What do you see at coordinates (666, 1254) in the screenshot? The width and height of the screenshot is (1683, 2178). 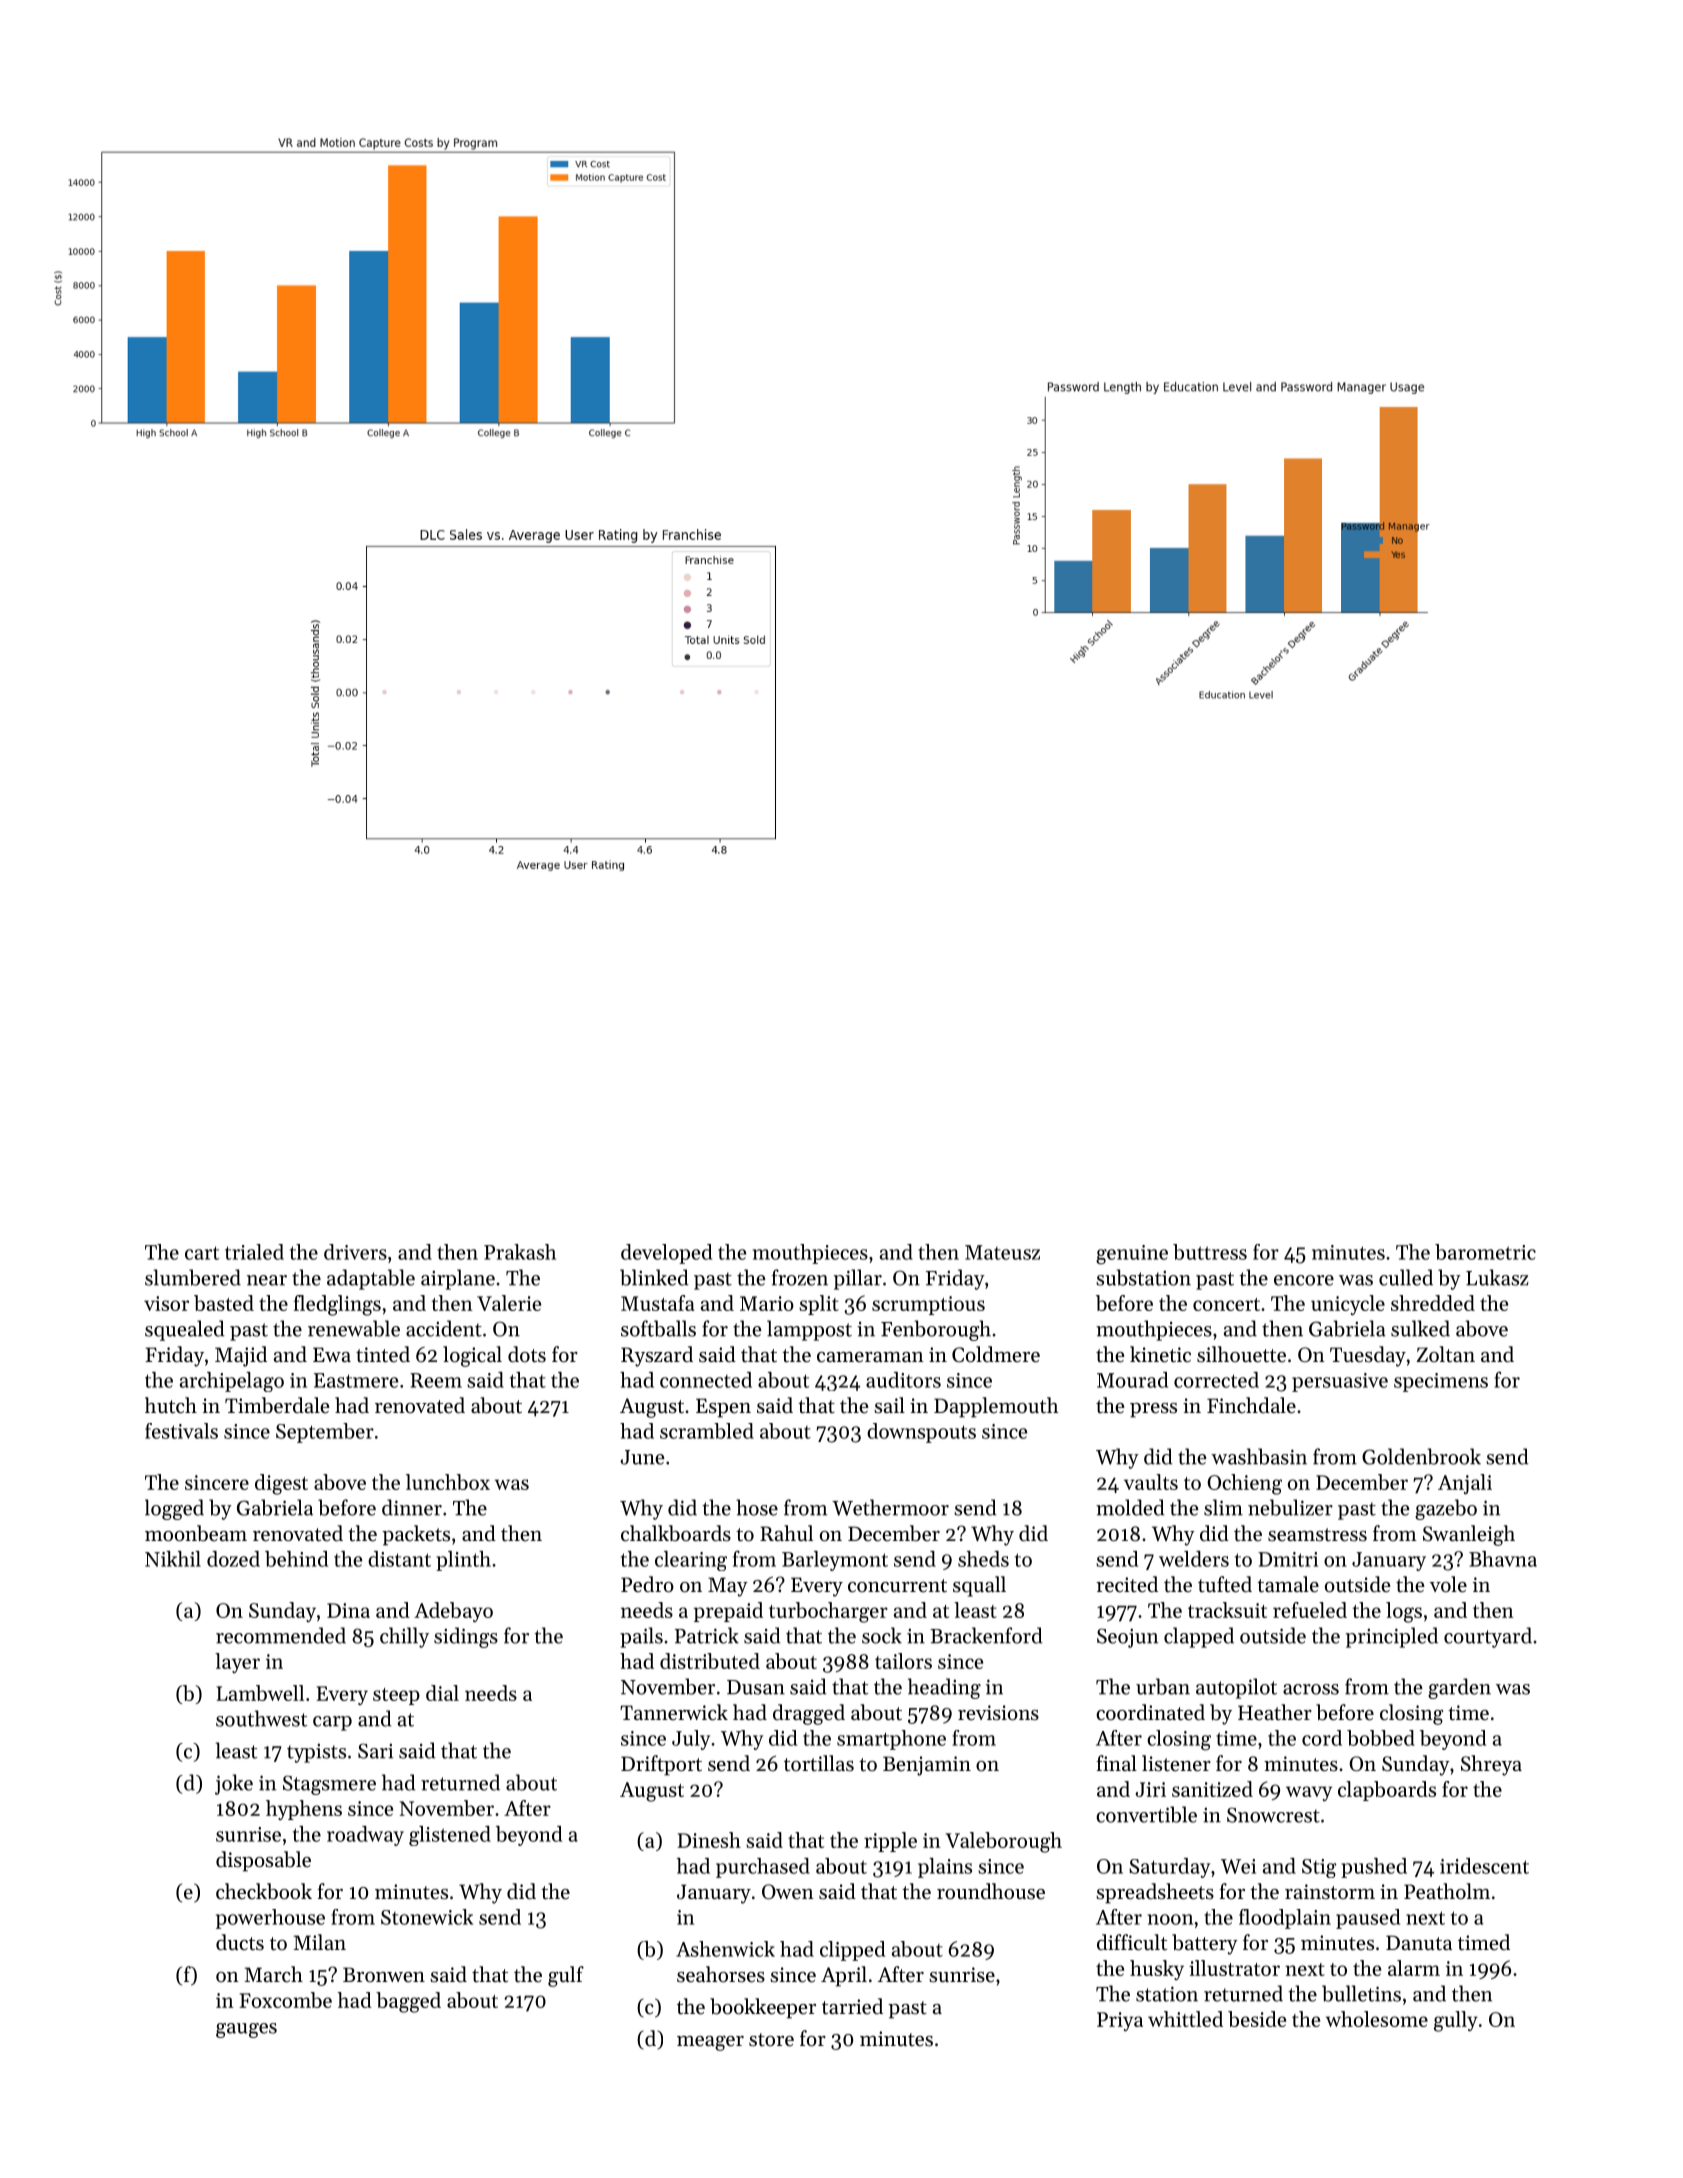 I see `developed` at bounding box center [666, 1254].
